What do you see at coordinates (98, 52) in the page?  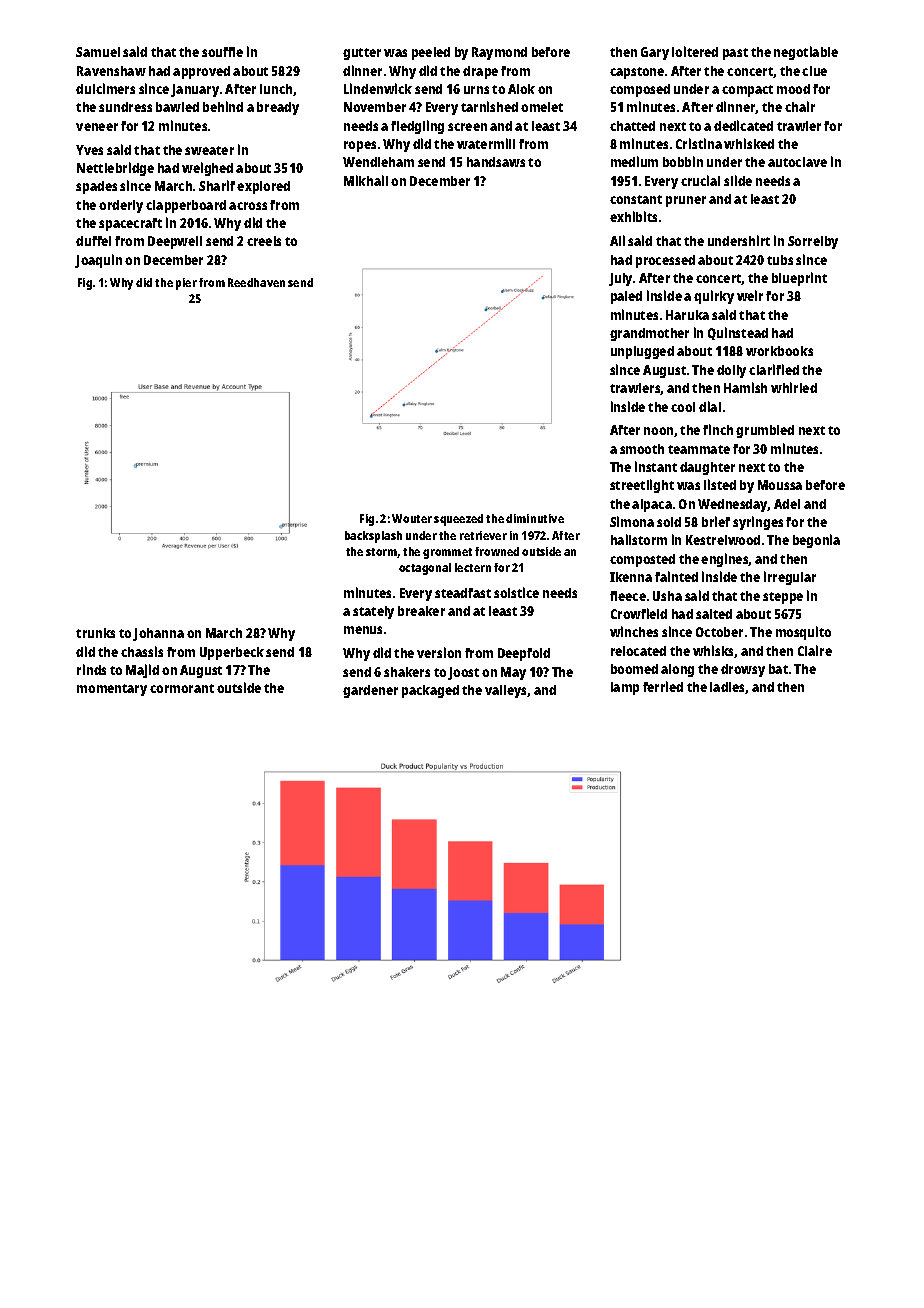 I see `Samuel` at bounding box center [98, 52].
